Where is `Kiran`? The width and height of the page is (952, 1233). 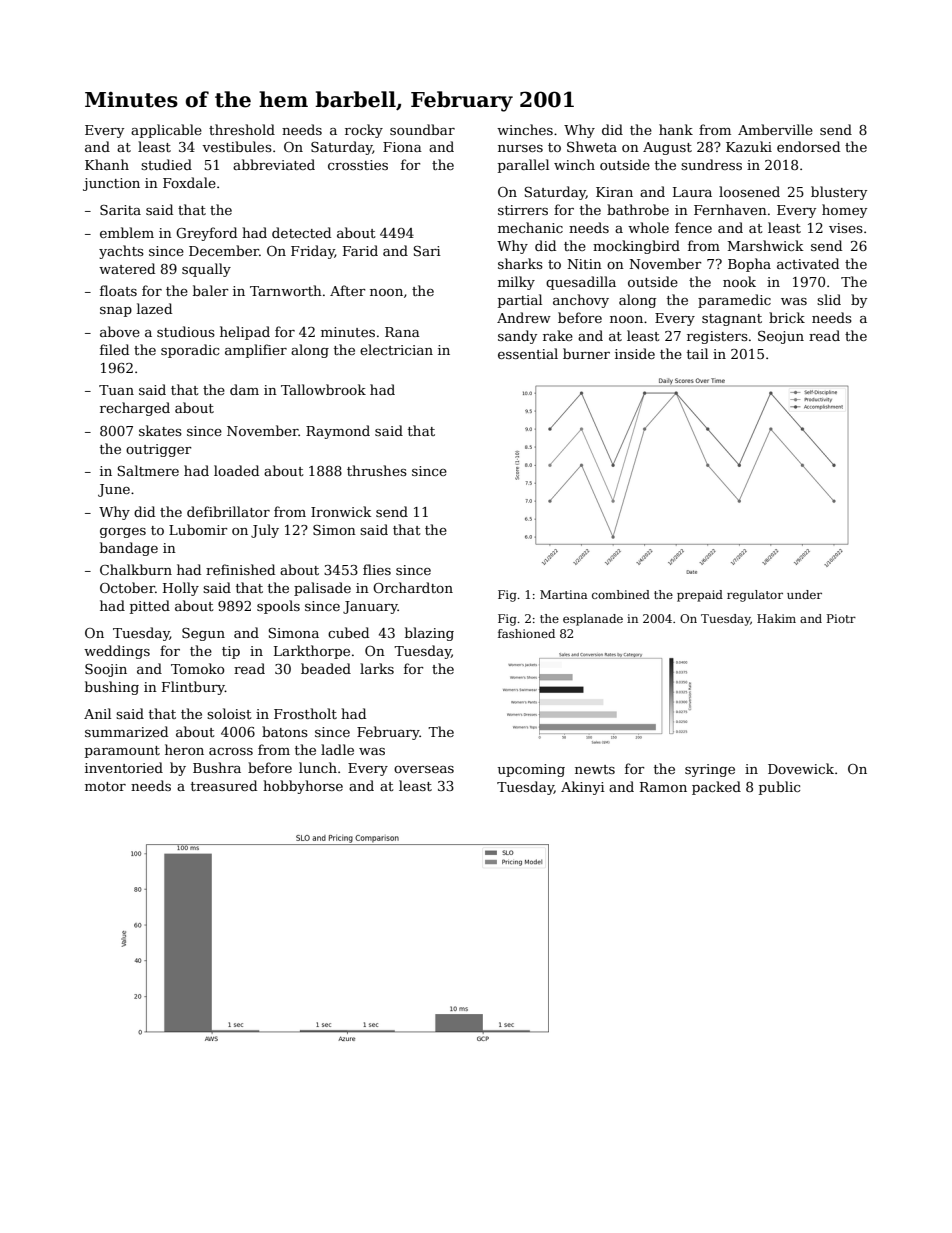
Kiran is located at coordinates (614, 192).
